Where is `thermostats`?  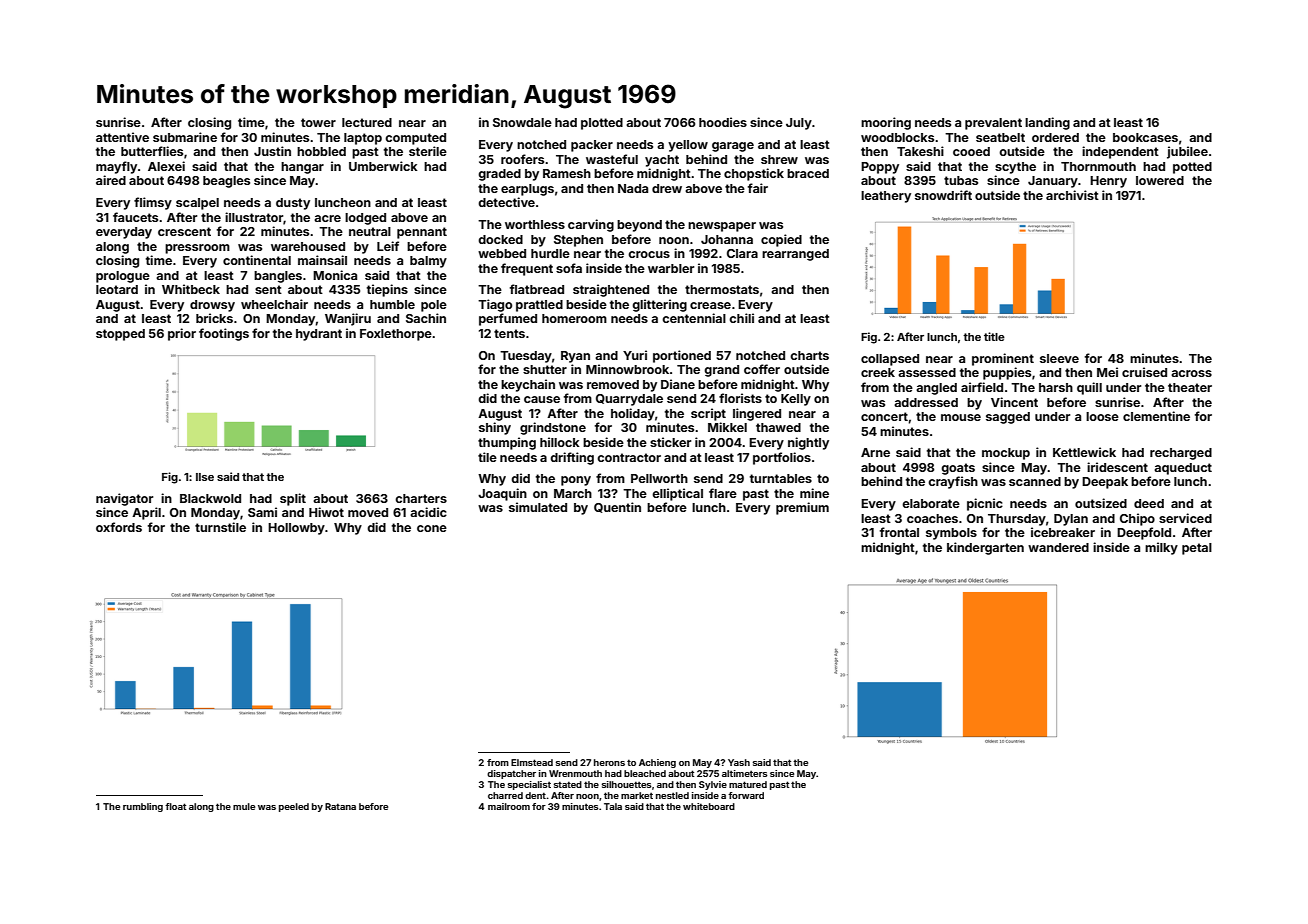 thermostats is located at coordinates (722, 289).
